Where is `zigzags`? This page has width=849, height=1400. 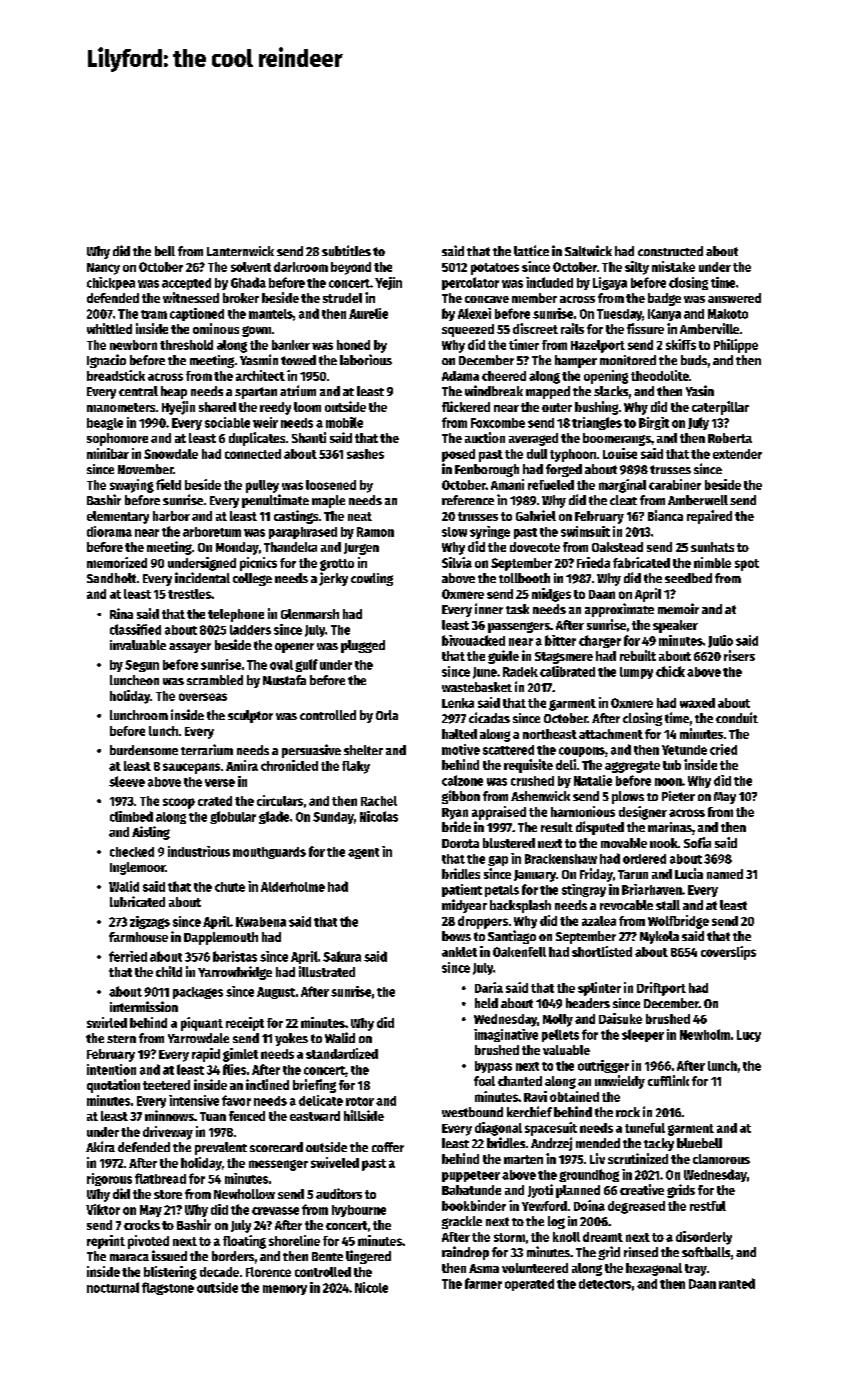
zigzags is located at coordinates (150, 922).
